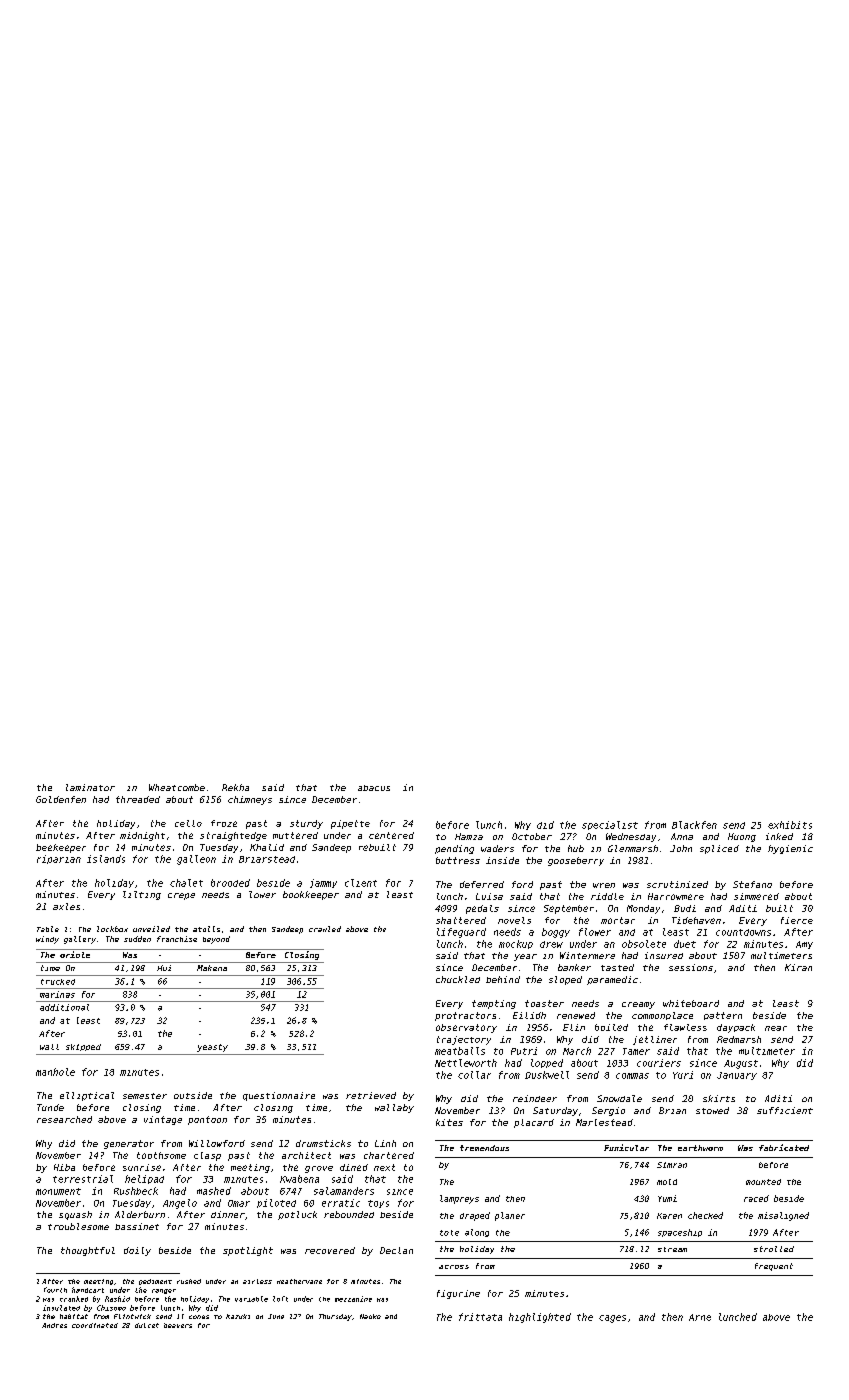 This document has width=849, height=1400. Describe the element at coordinates (784, 1147) in the document. I see `fabricated` at that location.
